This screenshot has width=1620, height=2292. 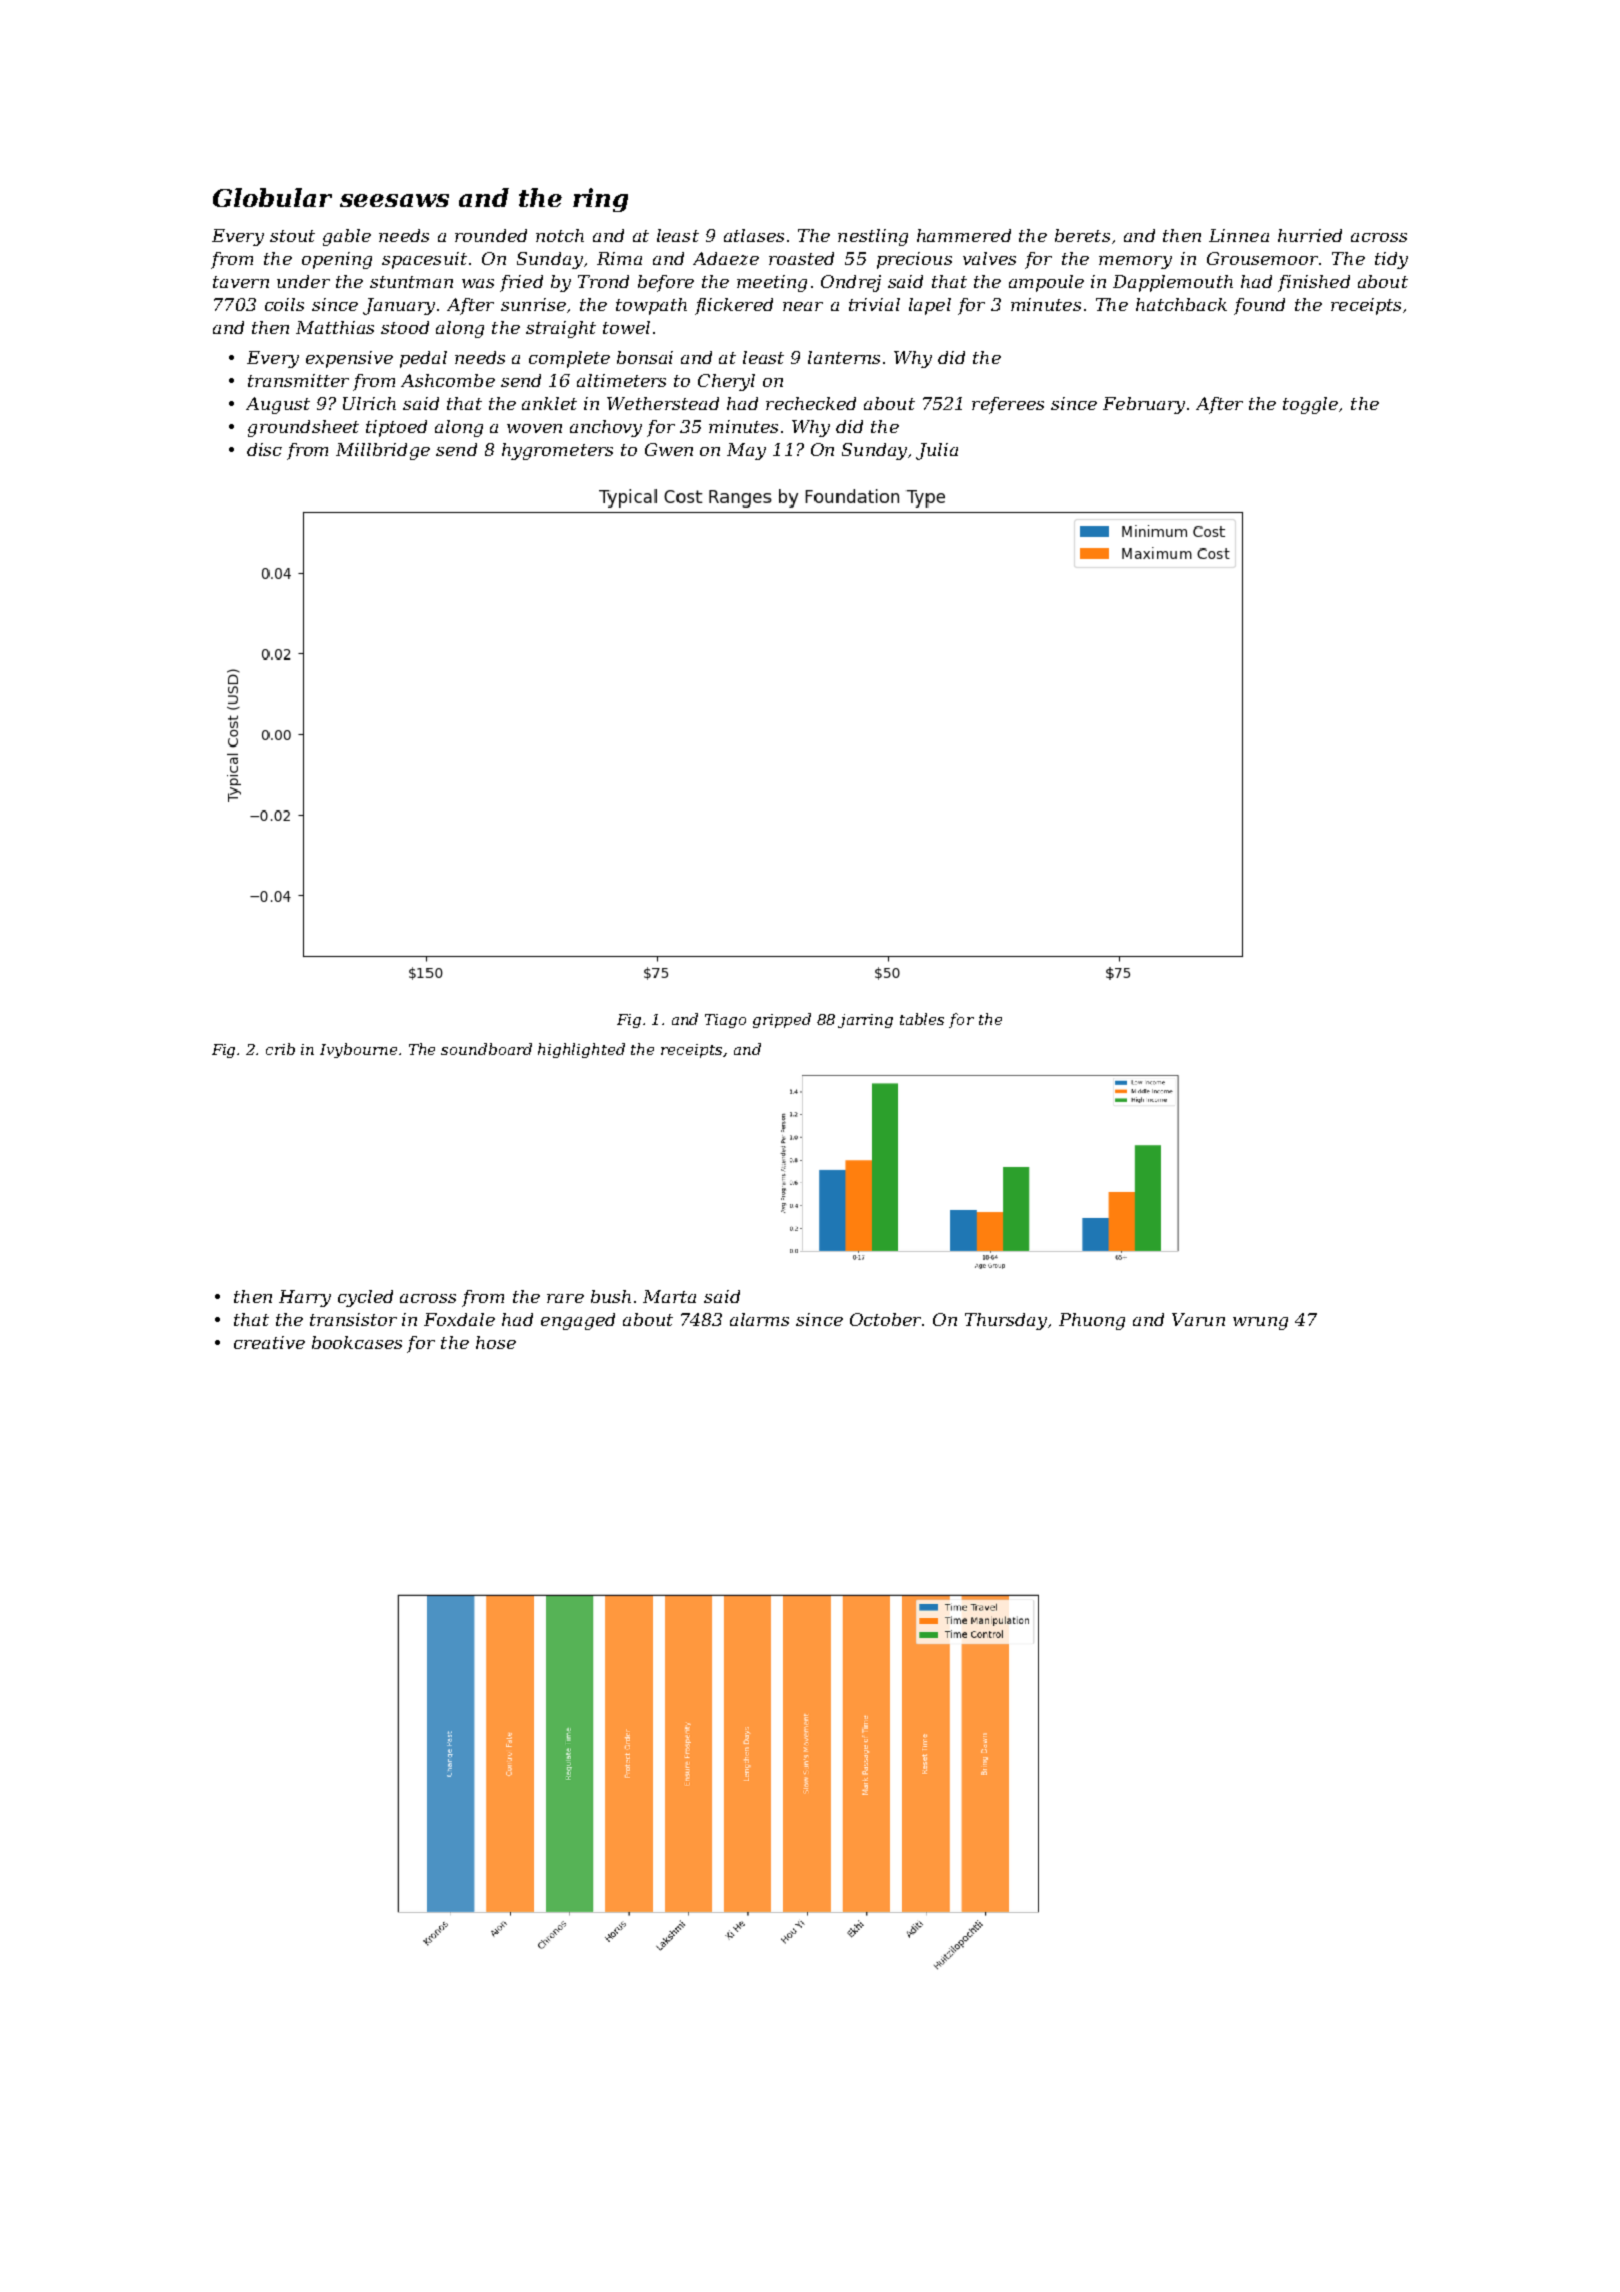 I want to click on tidy, so click(x=1391, y=260).
